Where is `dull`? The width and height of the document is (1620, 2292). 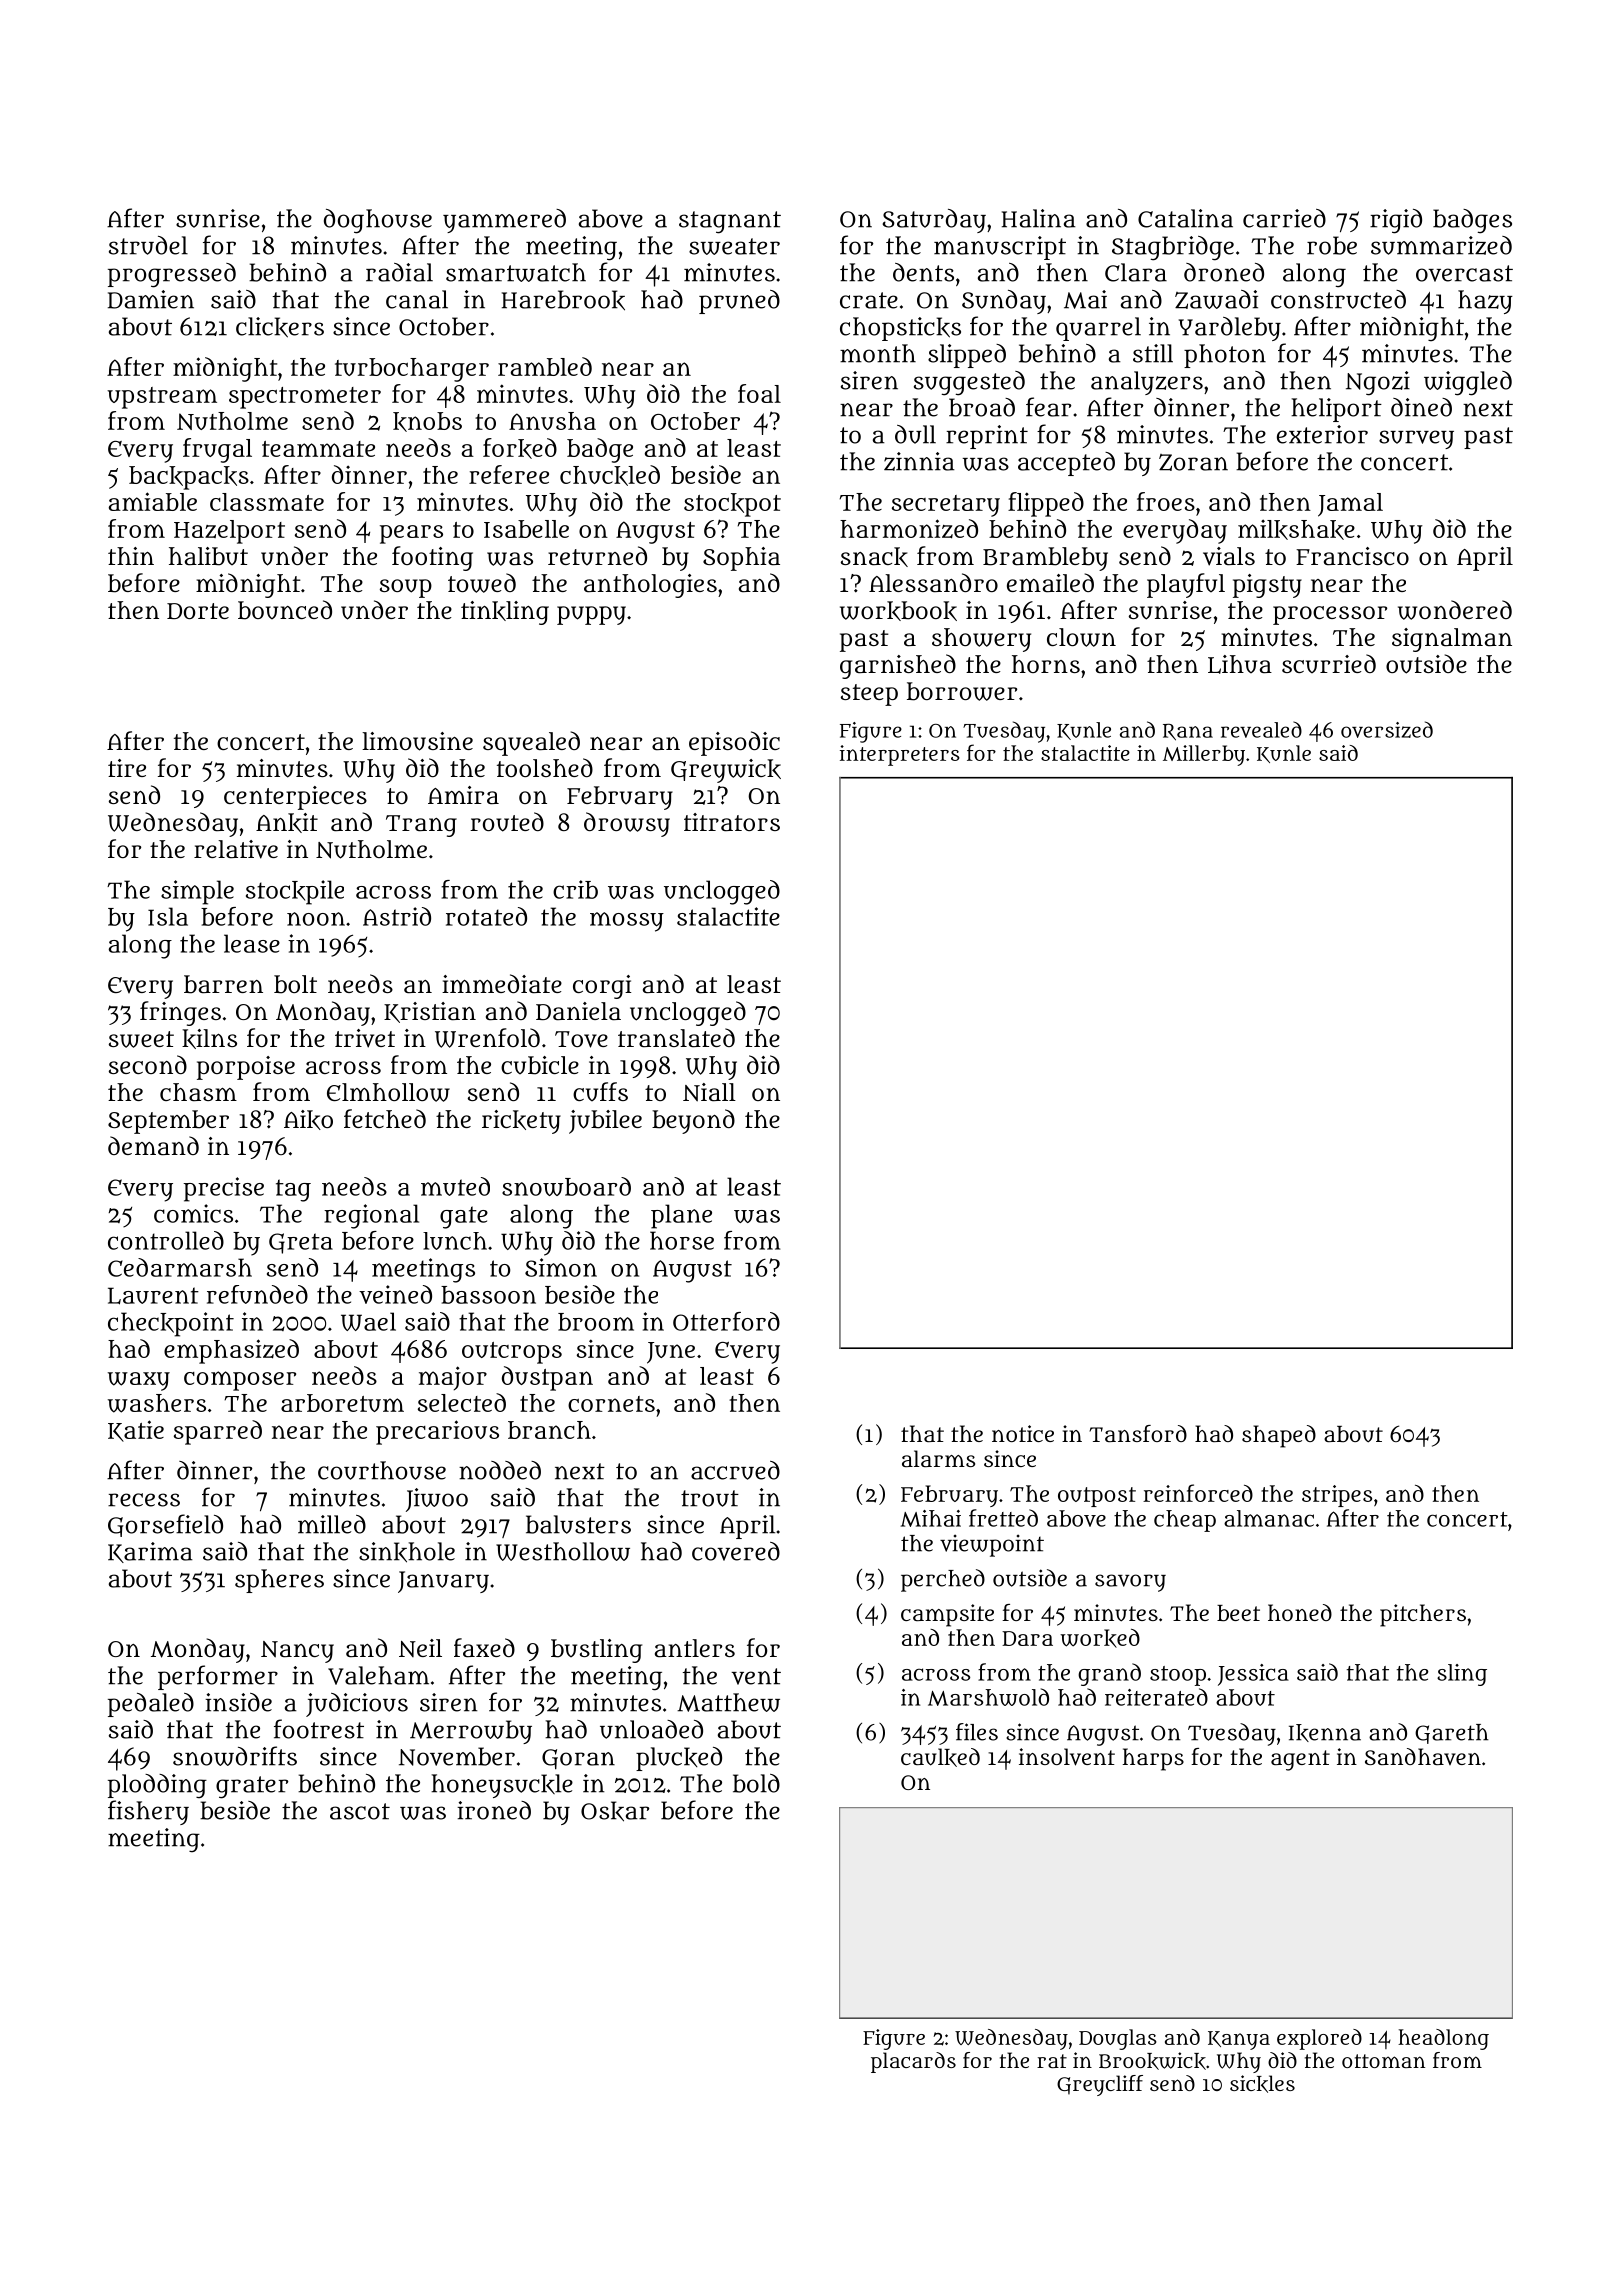 dull is located at coordinates (915, 434).
